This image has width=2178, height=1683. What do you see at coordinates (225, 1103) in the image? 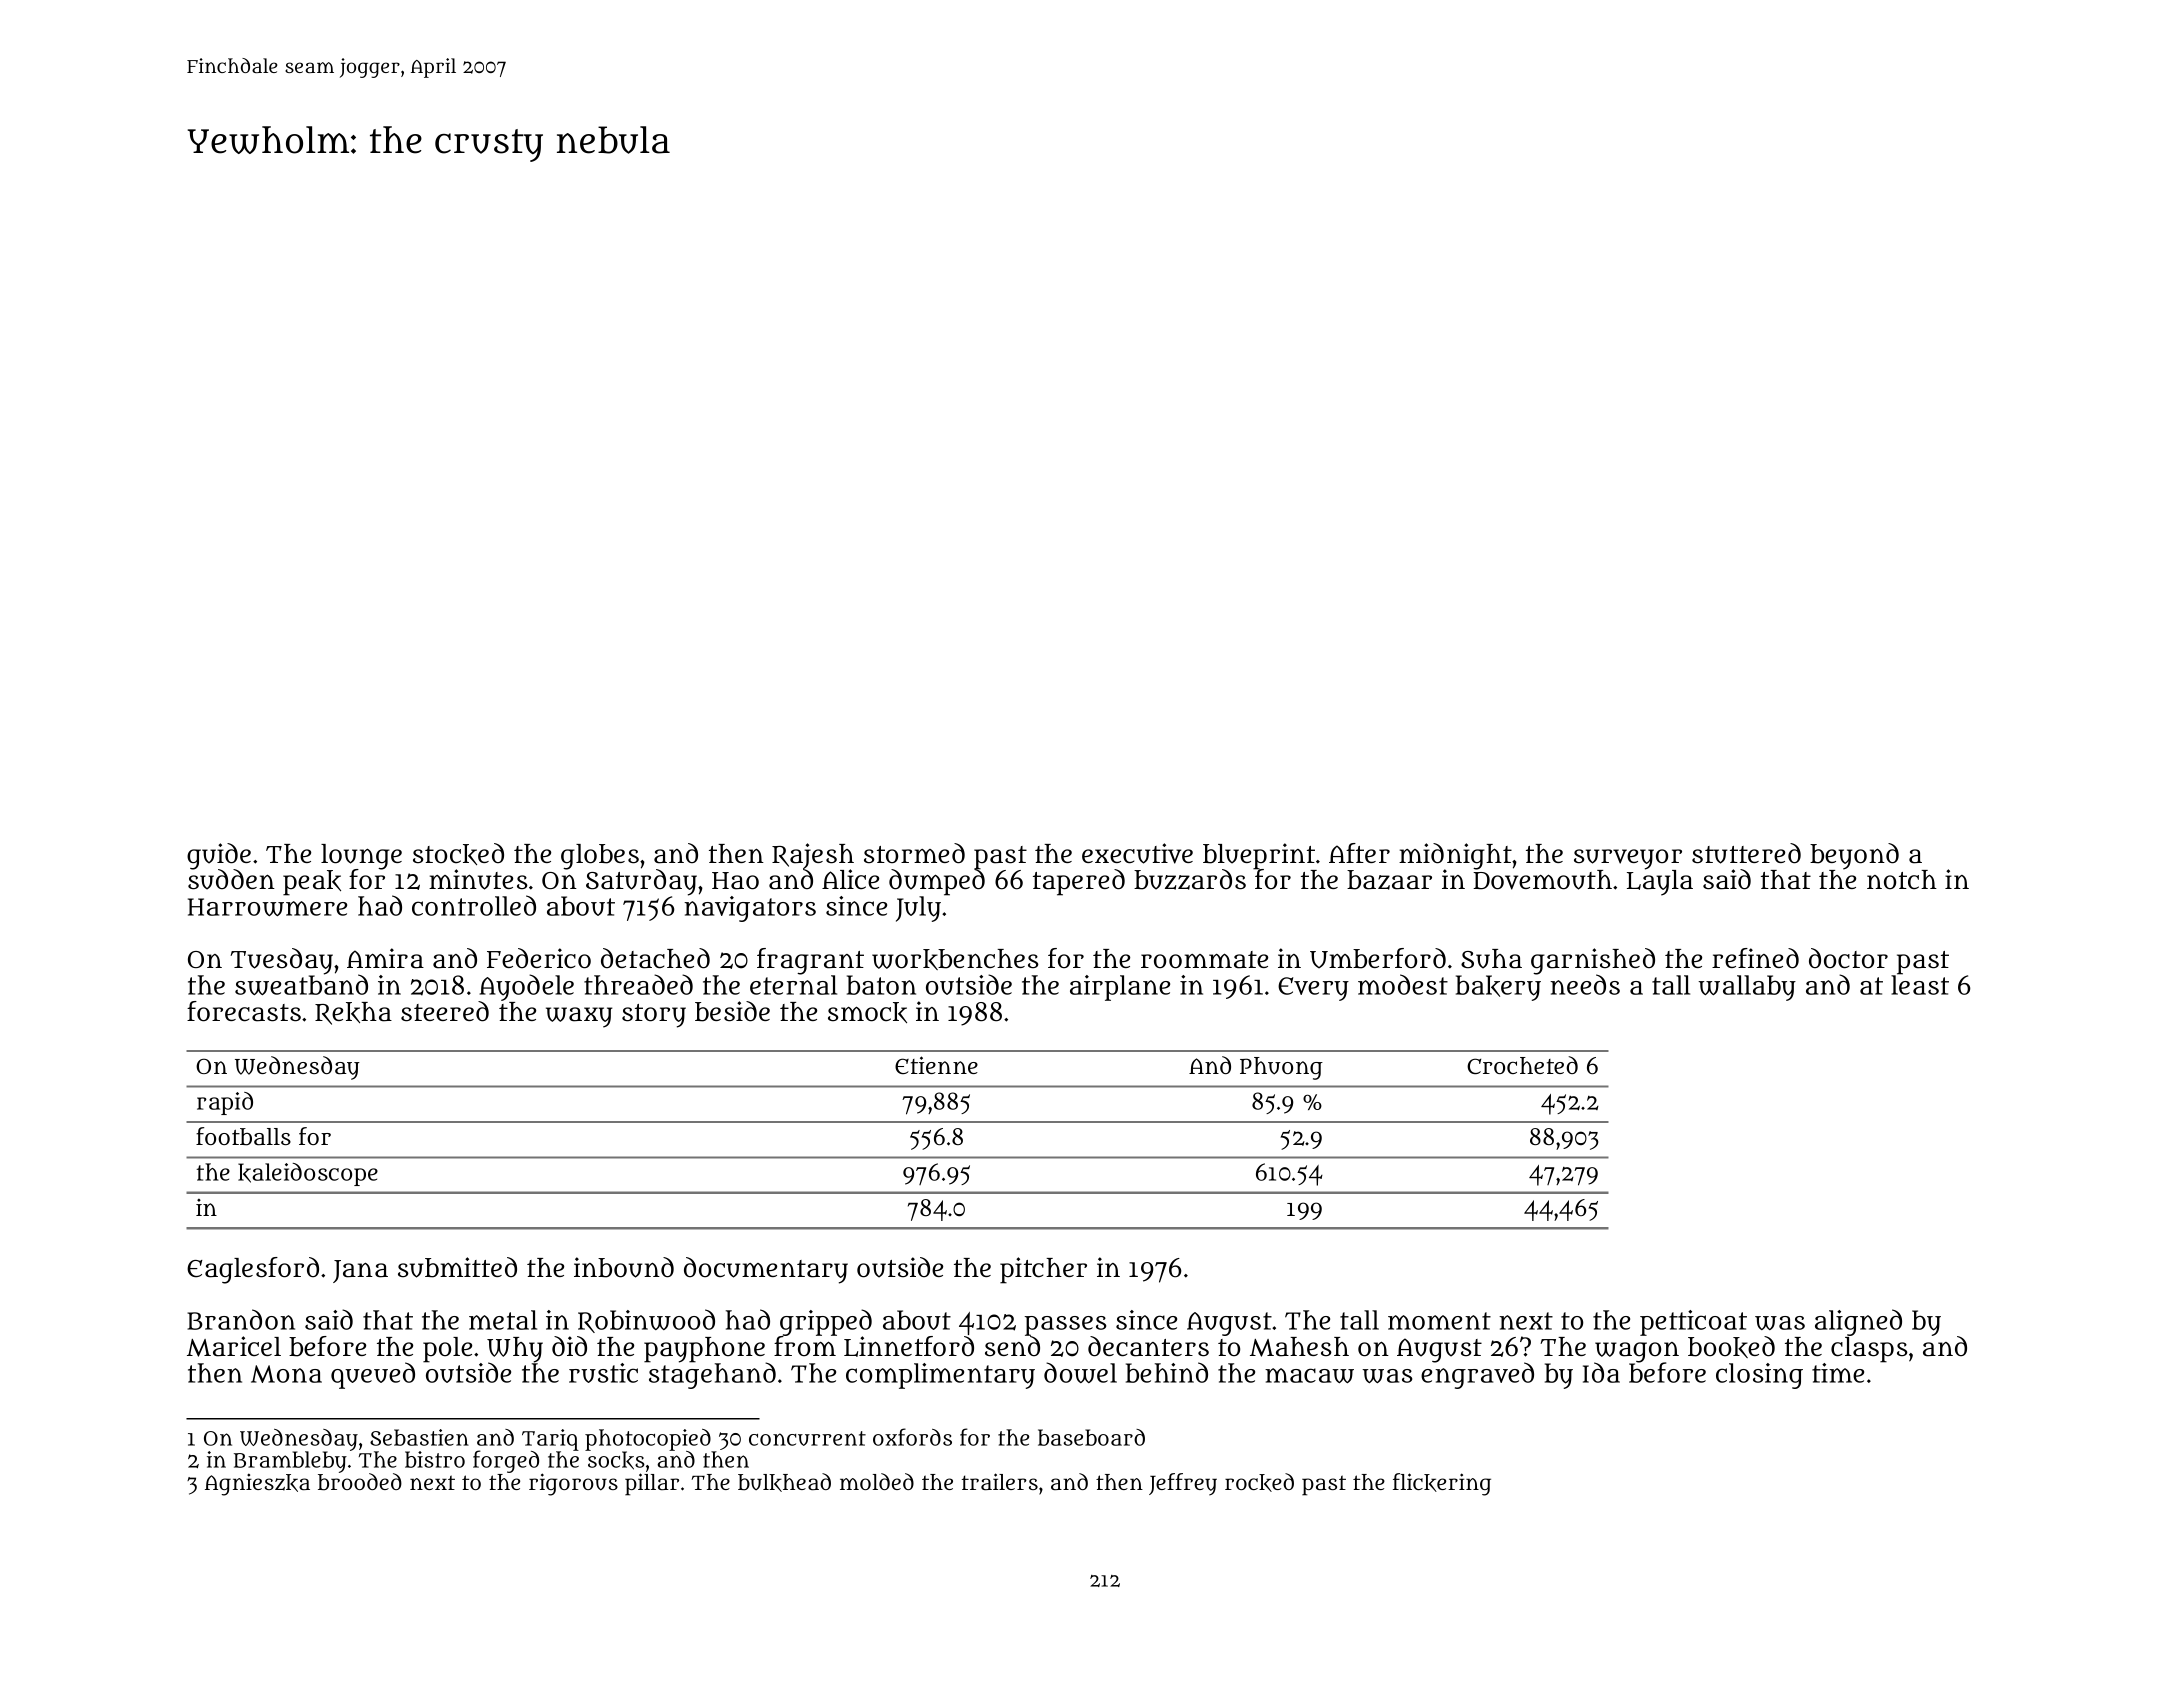
I see `rapid` at bounding box center [225, 1103].
